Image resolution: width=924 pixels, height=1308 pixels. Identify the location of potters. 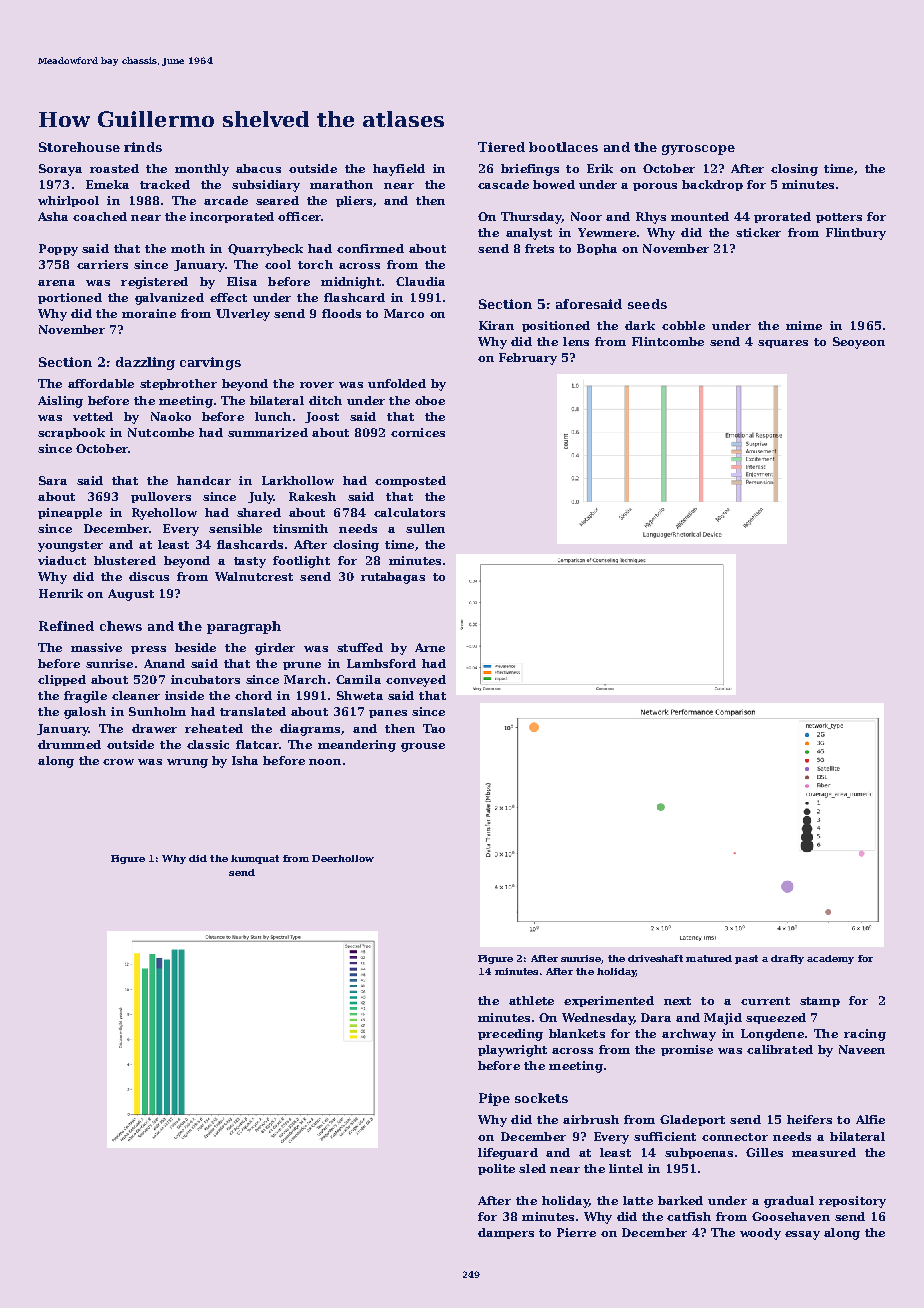
(839, 218).
